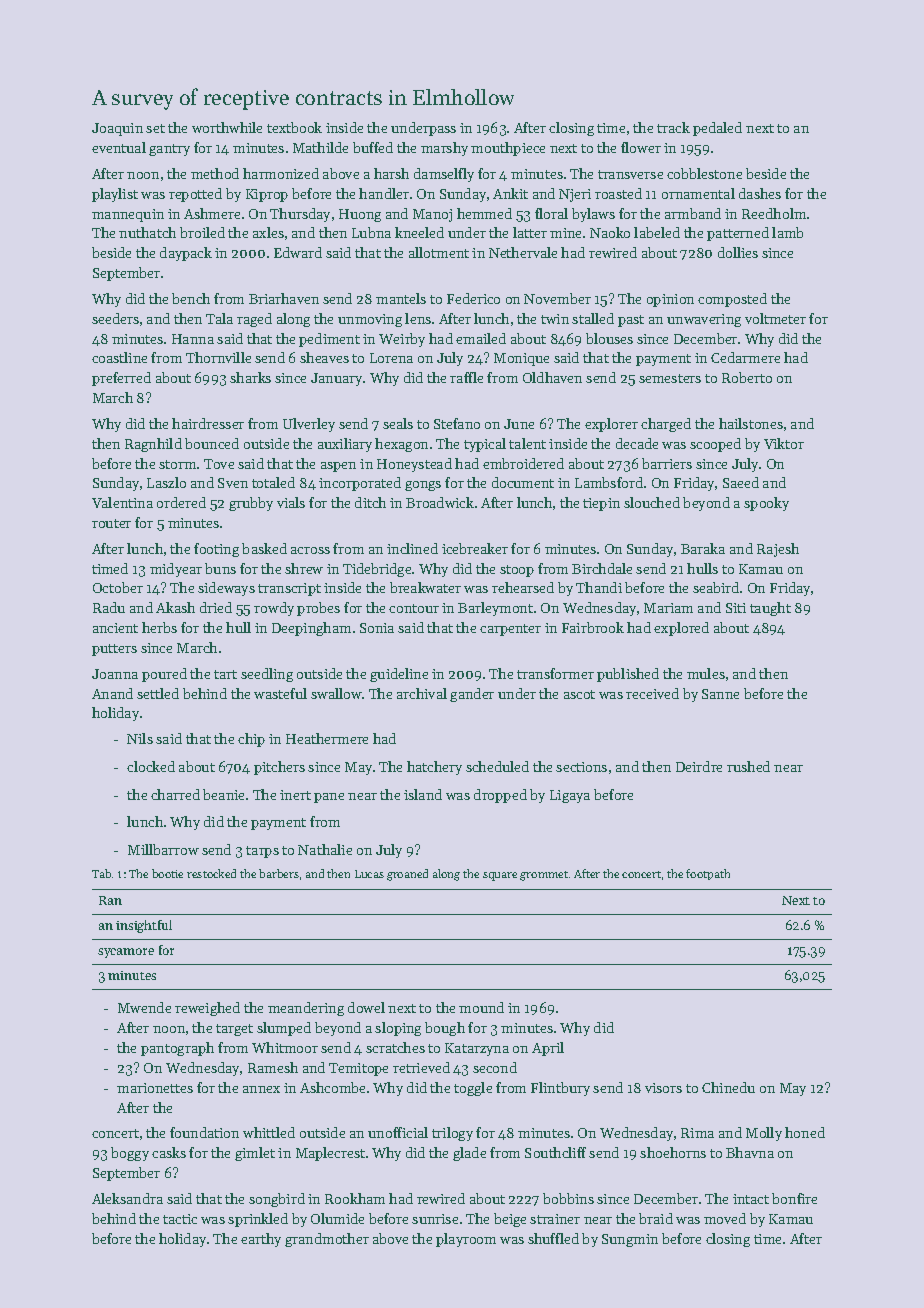 This screenshot has height=1308, width=924. What do you see at coordinates (717, 129) in the screenshot?
I see `pedaled` at bounding box center [717, 129].
